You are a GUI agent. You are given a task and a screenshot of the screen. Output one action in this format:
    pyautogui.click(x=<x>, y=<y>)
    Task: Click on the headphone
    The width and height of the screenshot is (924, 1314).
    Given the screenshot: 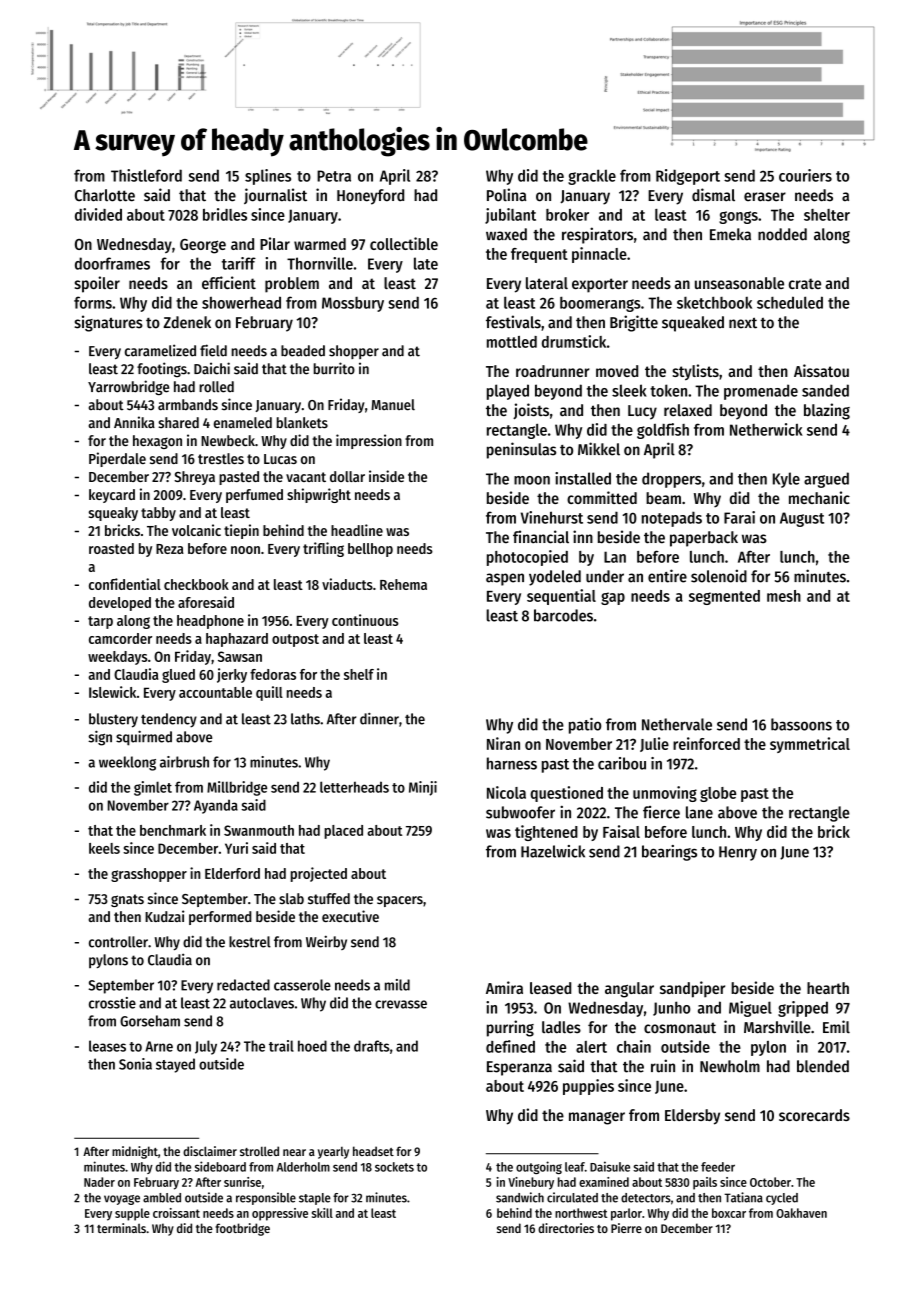 What is the action you would take?
    pyautogui.click(x=210, y=622)
